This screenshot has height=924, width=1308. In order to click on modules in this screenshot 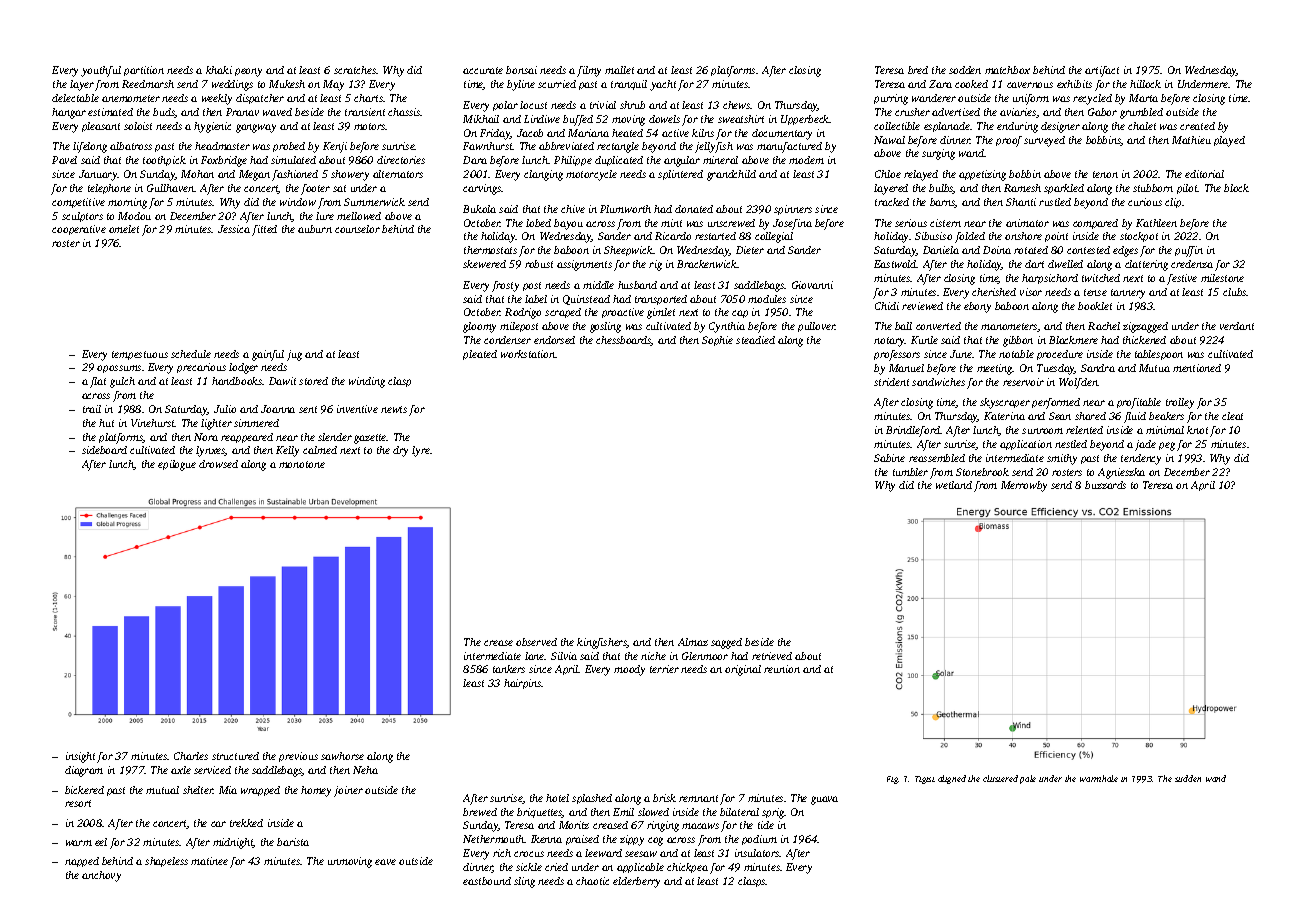, I will do `click(767, 299)`.
